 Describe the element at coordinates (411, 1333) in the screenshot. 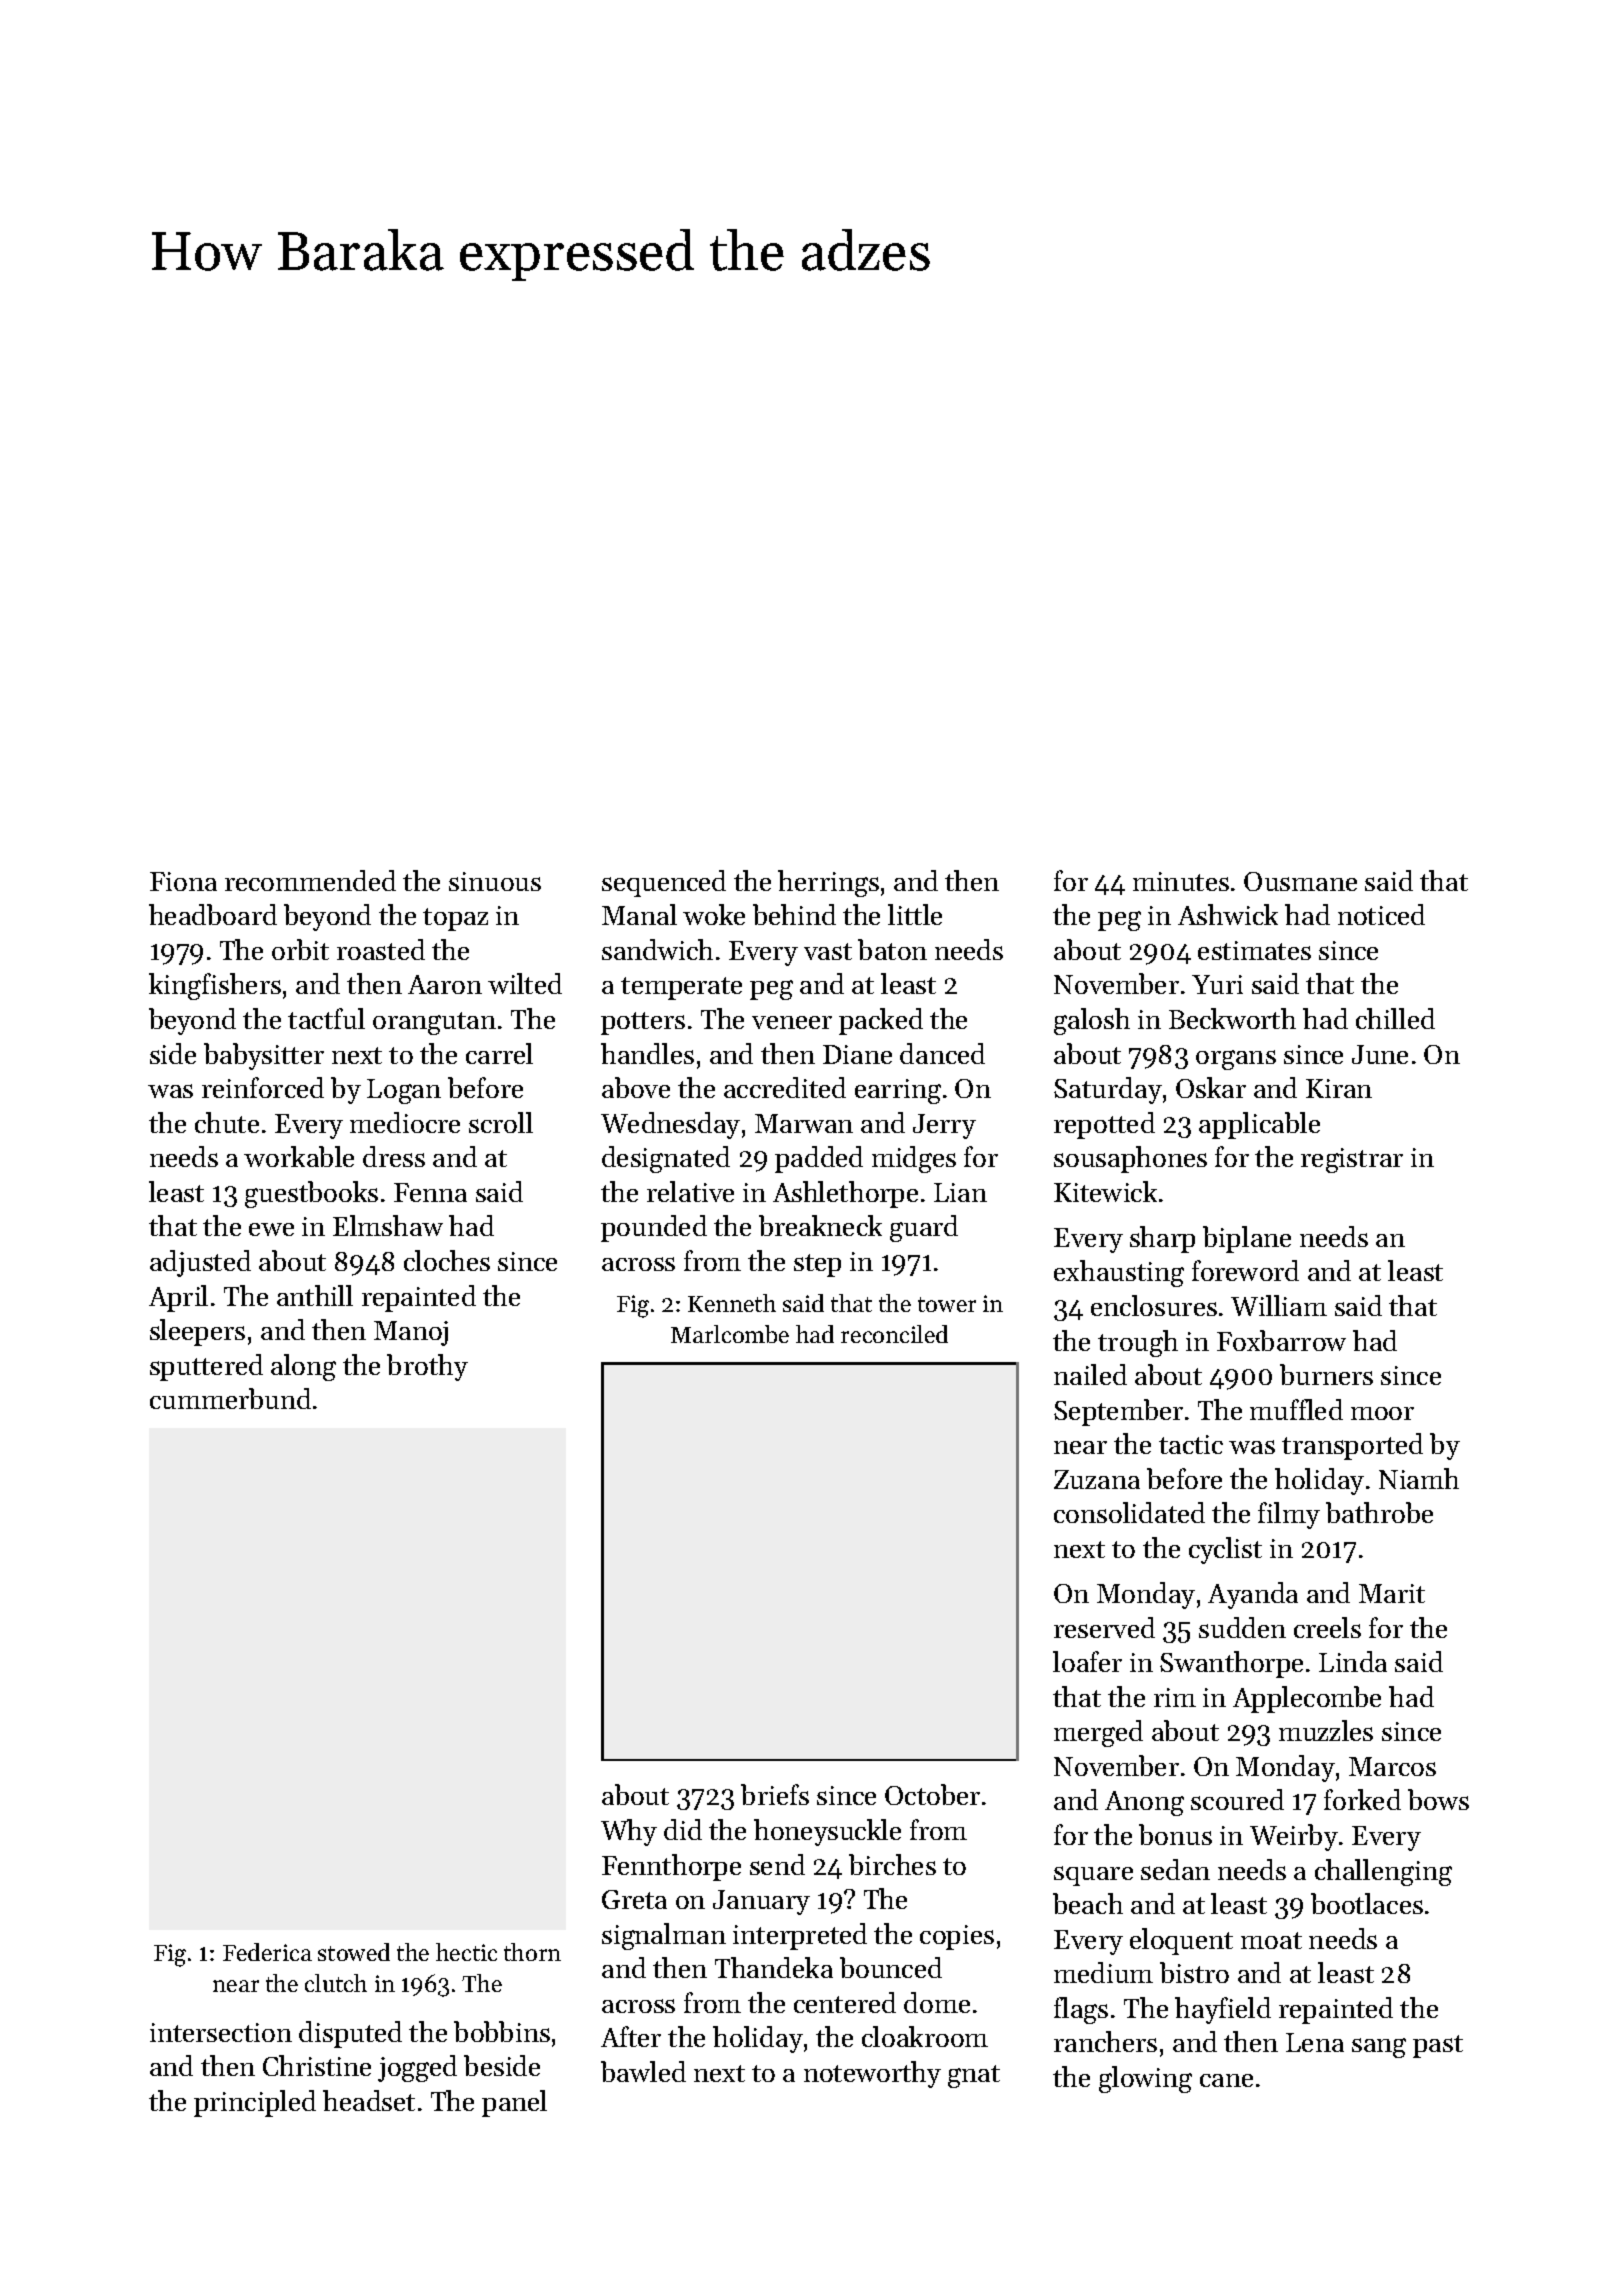

I see `Manoj` at that location.
